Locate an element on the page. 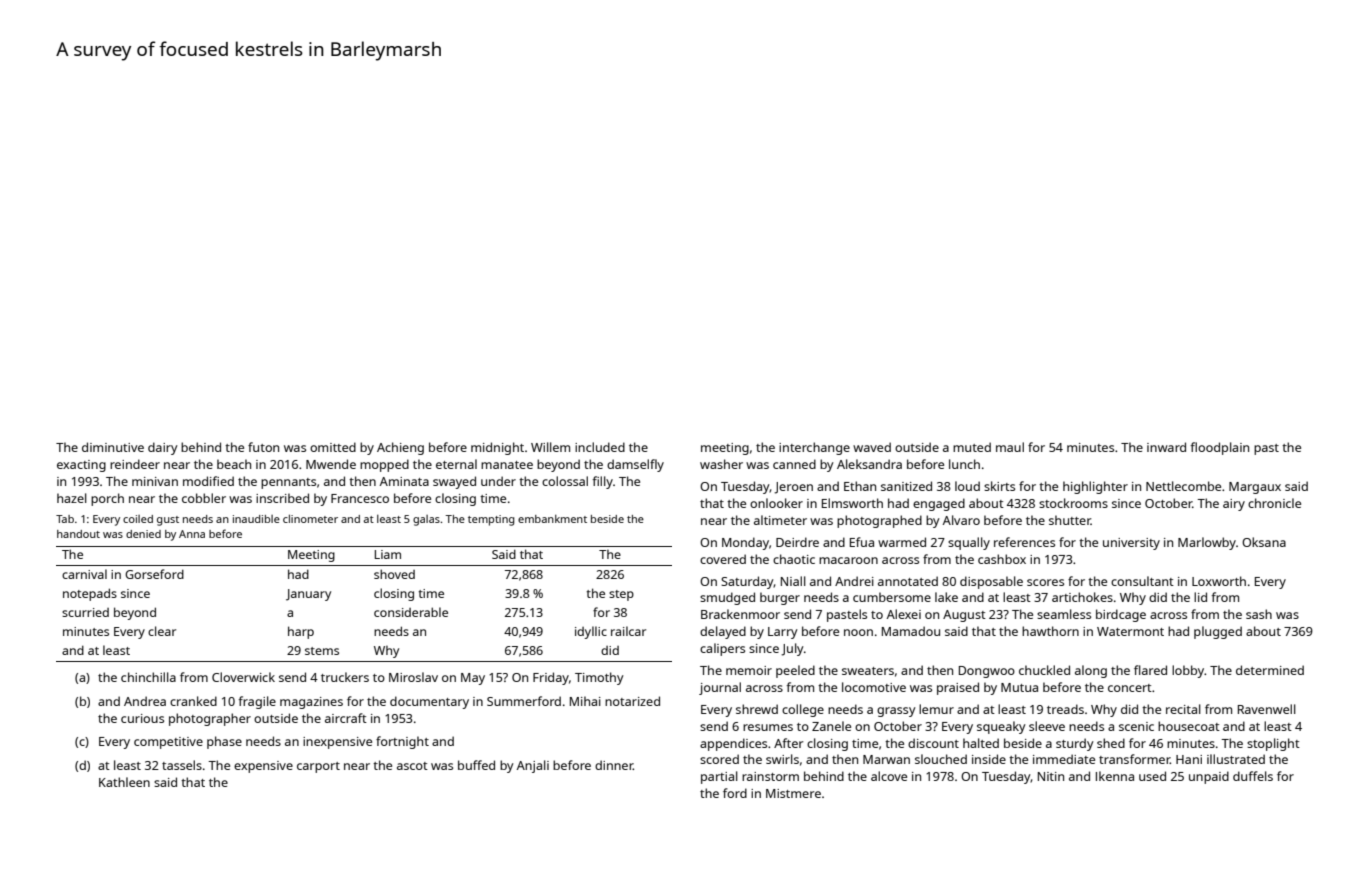 The width and height of the document is (1372, 887). covered is located at coordinates (723, 559).
